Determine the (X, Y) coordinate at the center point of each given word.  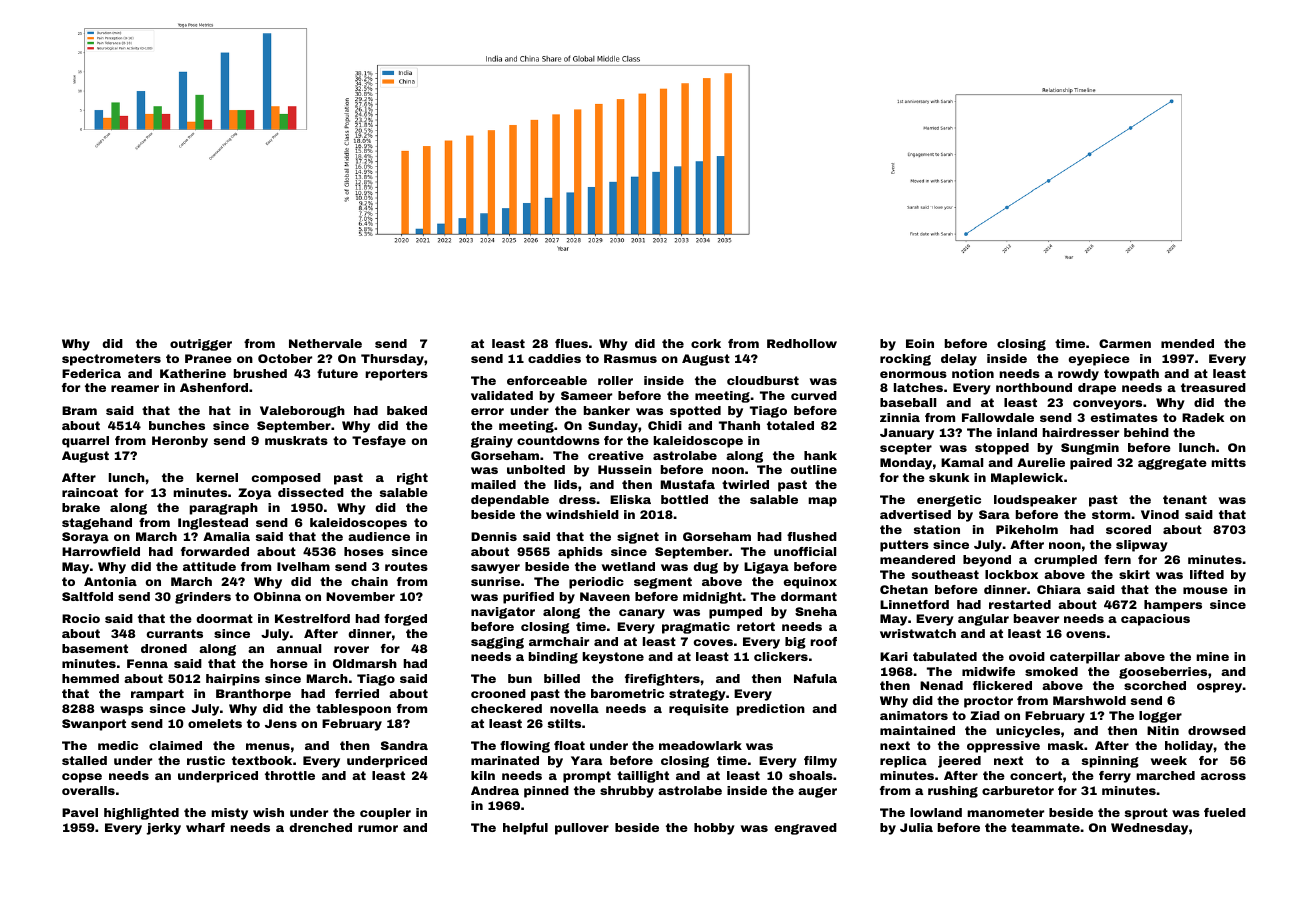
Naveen (605, 596)
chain (369, 581)
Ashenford (214, 387)
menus (268, 746)
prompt (587, 777)
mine (1212, 656)
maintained (917, 730)
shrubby (627, 792)
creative (616, 455)
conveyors (1107, 405)
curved (814, 395)
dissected (311, 492)
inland (1017, 432)
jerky (163, 829)
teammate (1045, 827)
